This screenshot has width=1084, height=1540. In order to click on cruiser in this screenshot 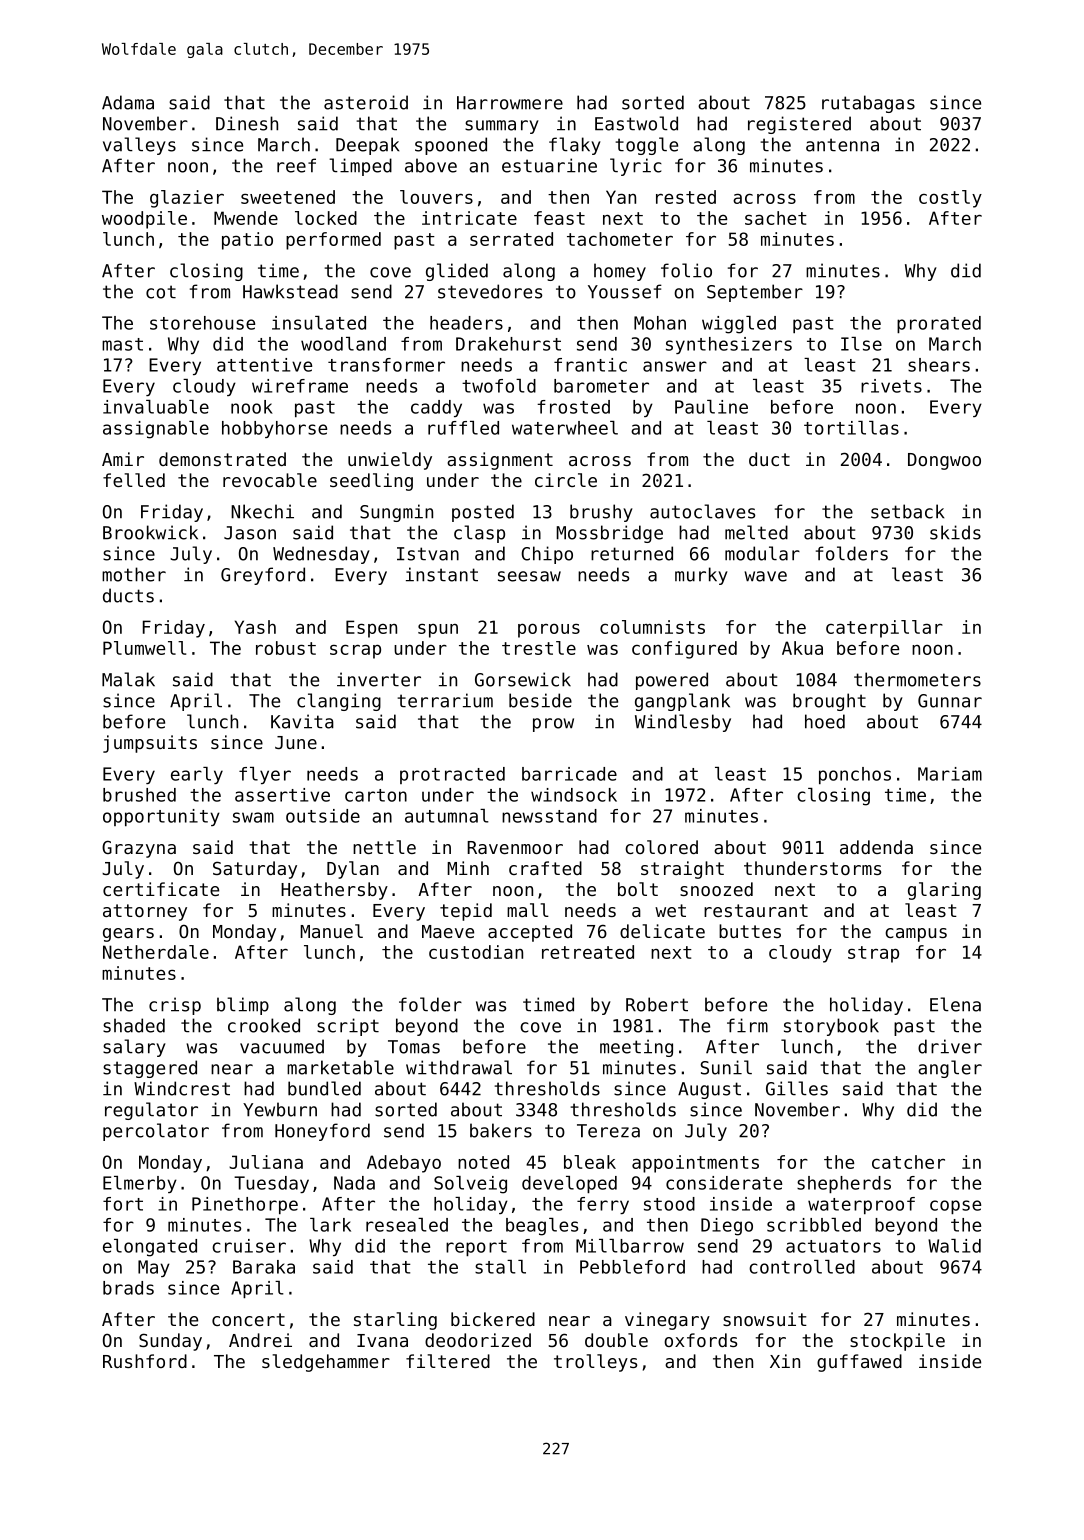, I will do `click(249, 1246)`.
